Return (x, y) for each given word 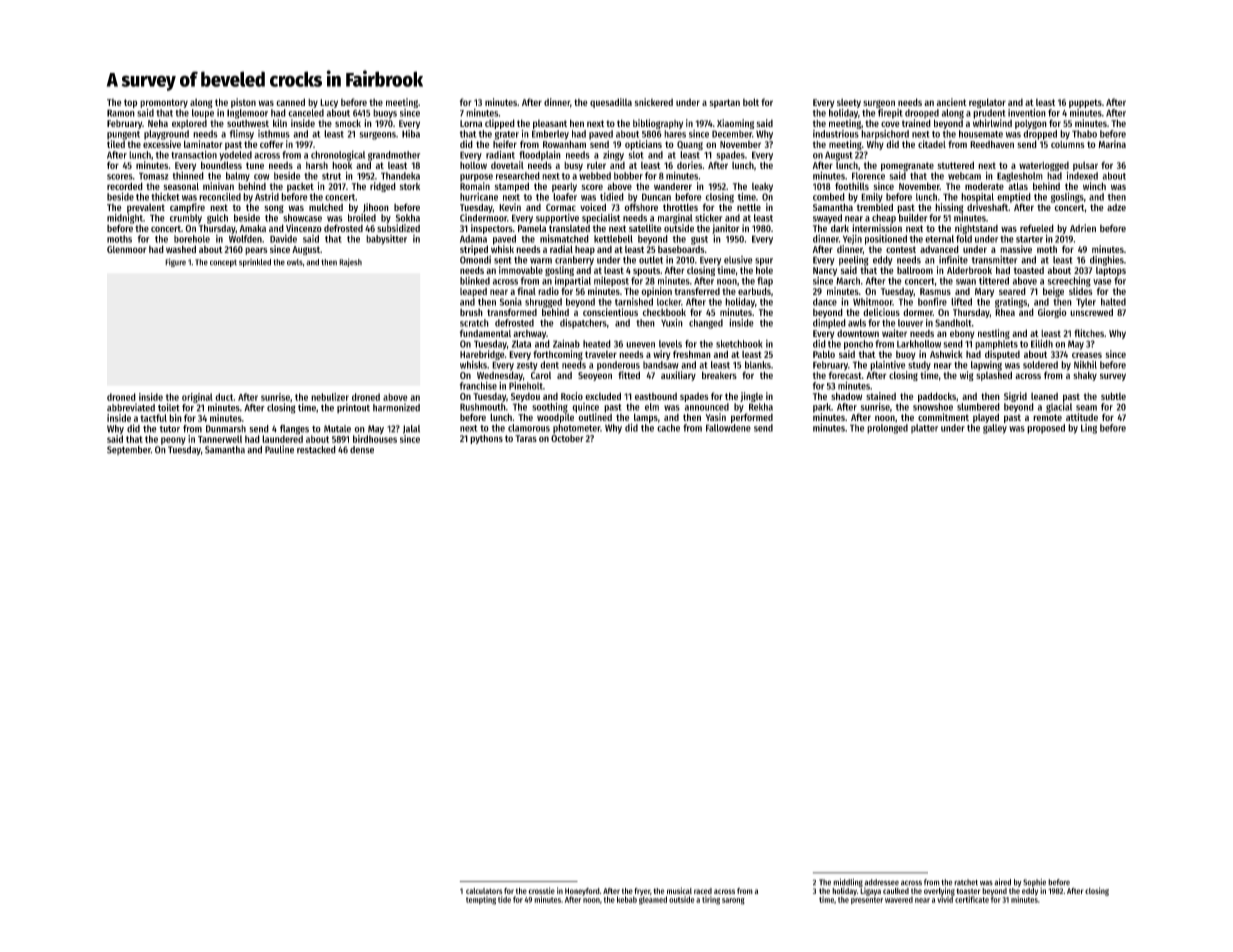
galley (995, 429)
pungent (123, 135)
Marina (1112, 144)
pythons (486, 439)
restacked (316, 450)
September (129, 450)
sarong (733, 901)
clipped (500, 124)
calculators (484, 891)
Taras (526, 438)
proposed (1046, 429)
